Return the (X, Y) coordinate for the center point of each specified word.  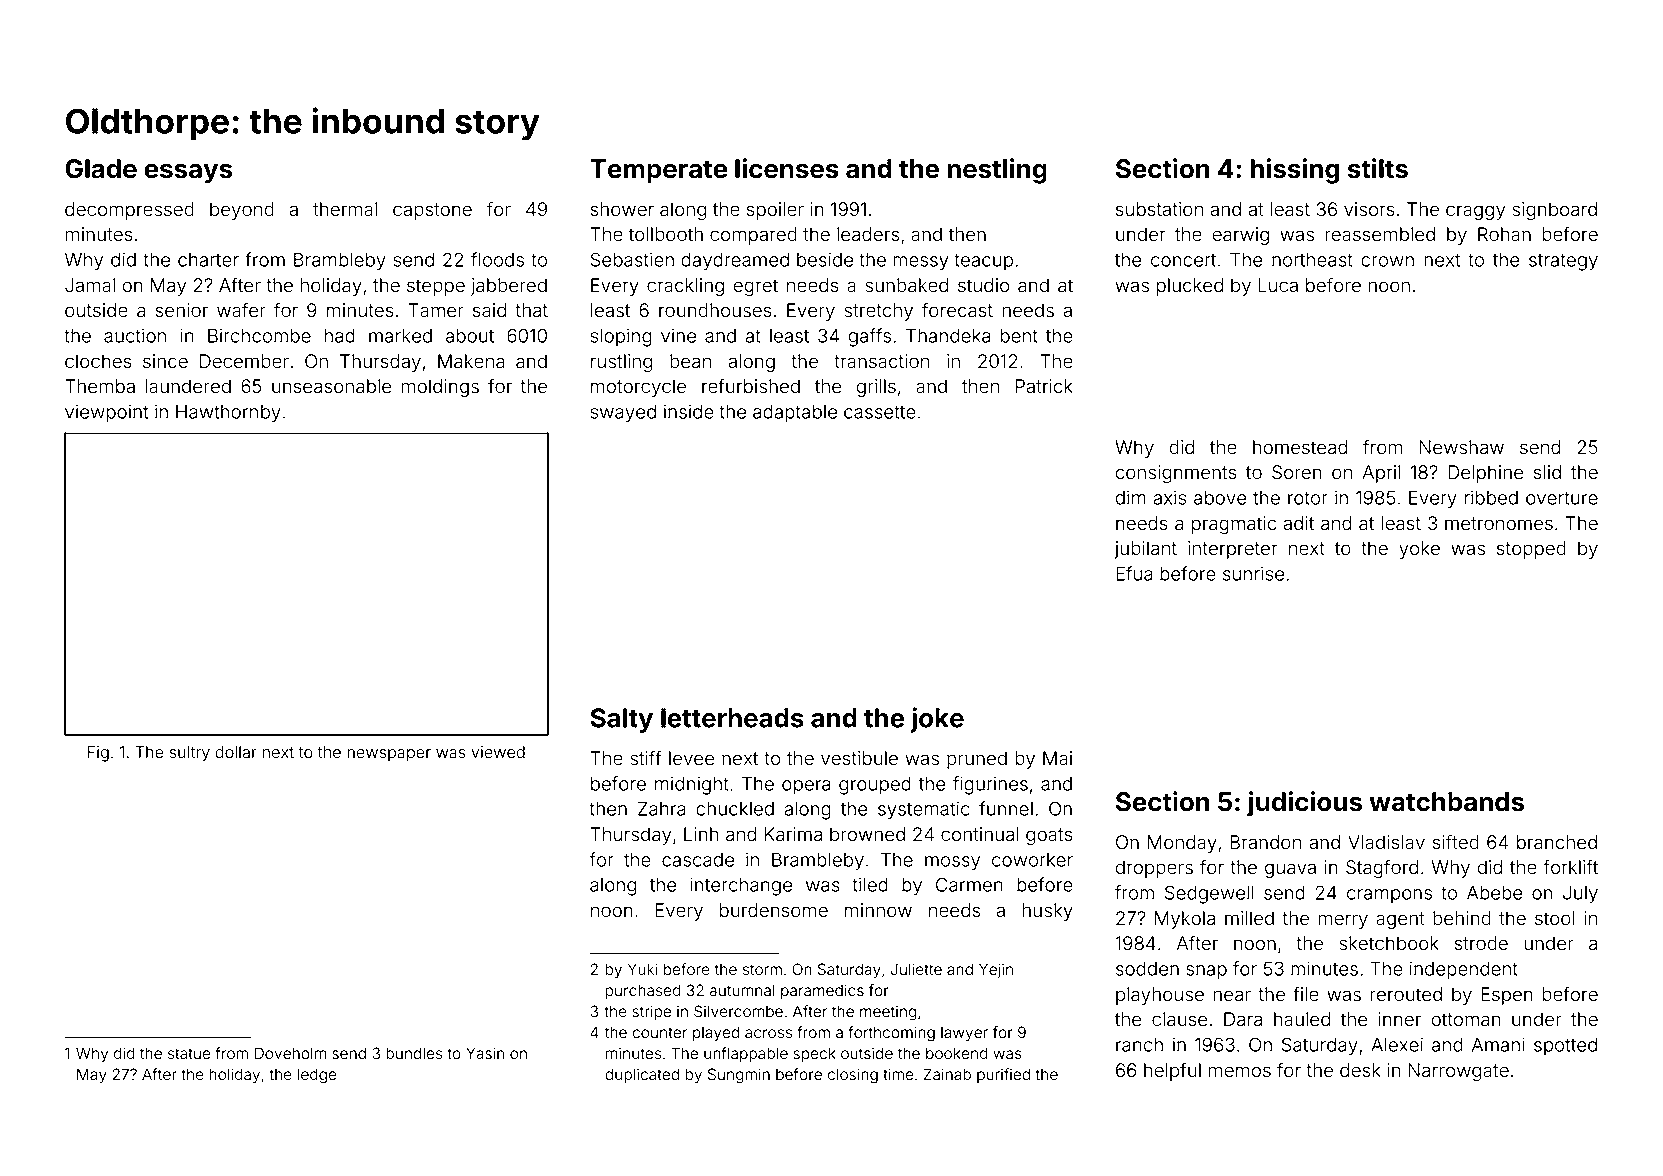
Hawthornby (228, 414)
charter (208, 260)
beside (825, 259)
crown (1387, 261)
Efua (1134, 573)
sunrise (1253, 573)
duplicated (642, 1075)
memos (1240, 1072)
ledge (317, 1076)
